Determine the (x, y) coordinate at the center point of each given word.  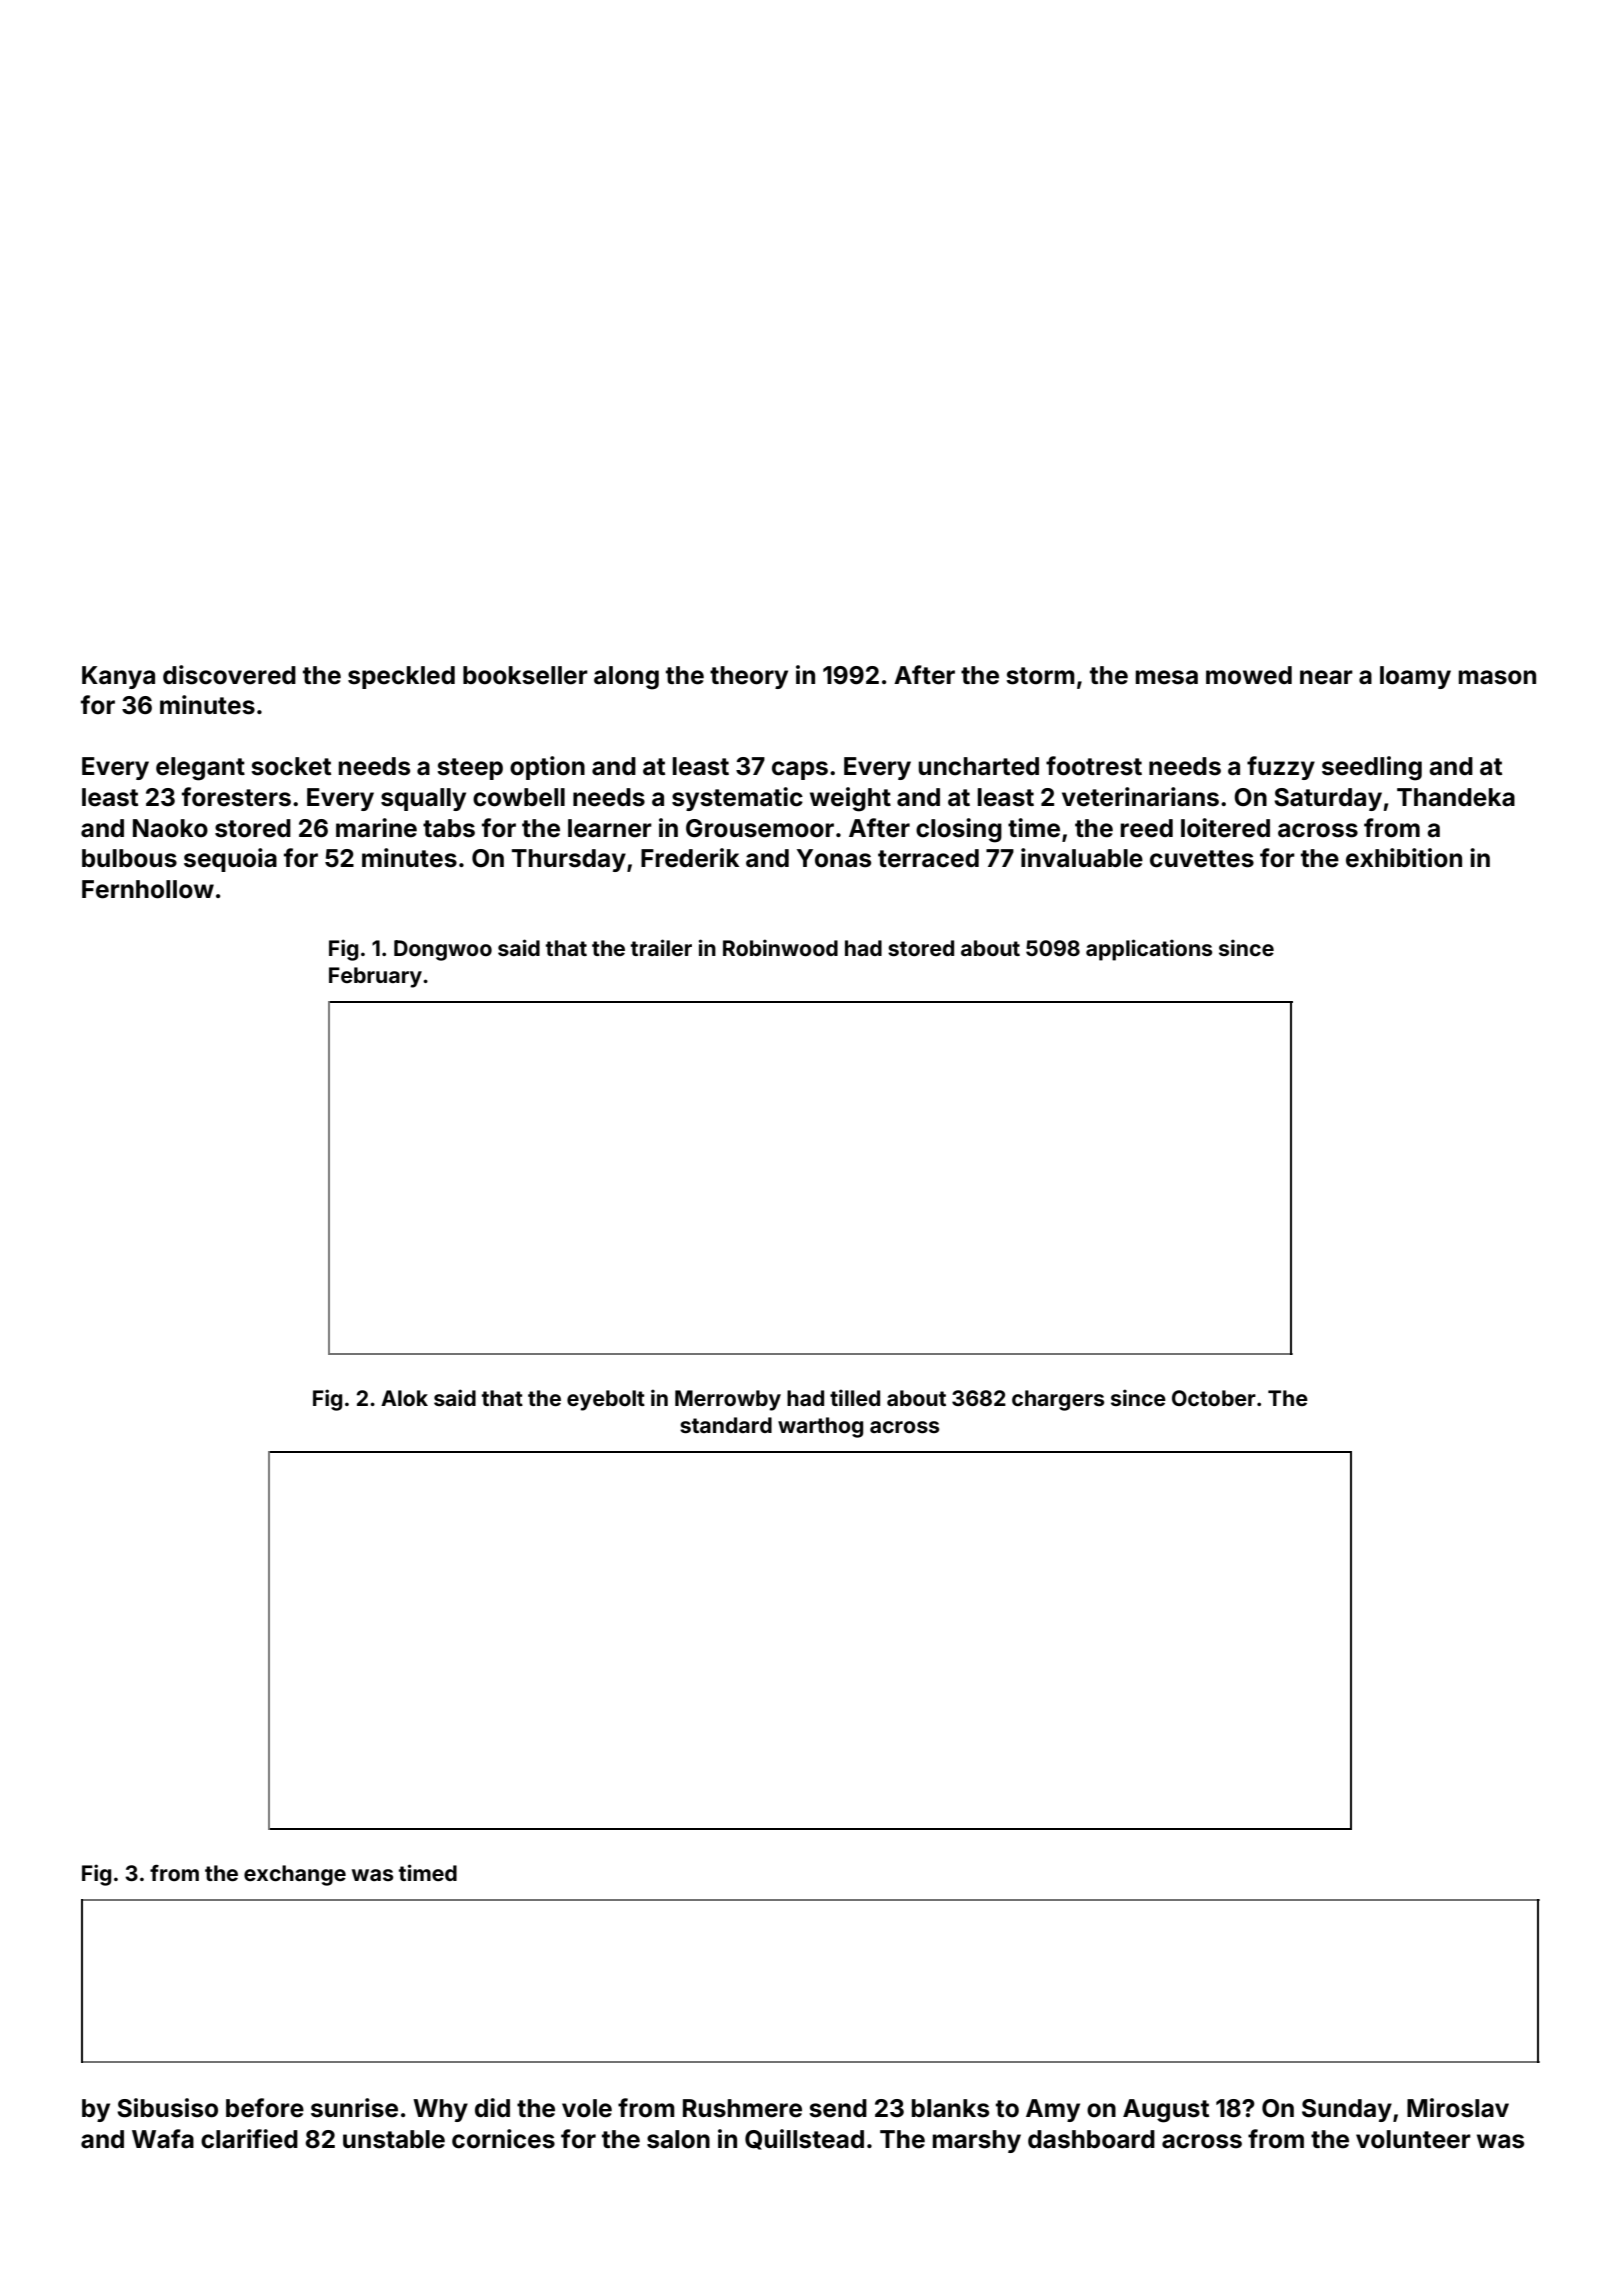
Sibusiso (167, 2108)
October (1214, 1398)
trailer (661, 947)
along (626, 678)
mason (1497, 677)
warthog (820, 1427)
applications (1149, 950)
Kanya (118, 677)
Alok (404, 1398)
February (375, 977)
